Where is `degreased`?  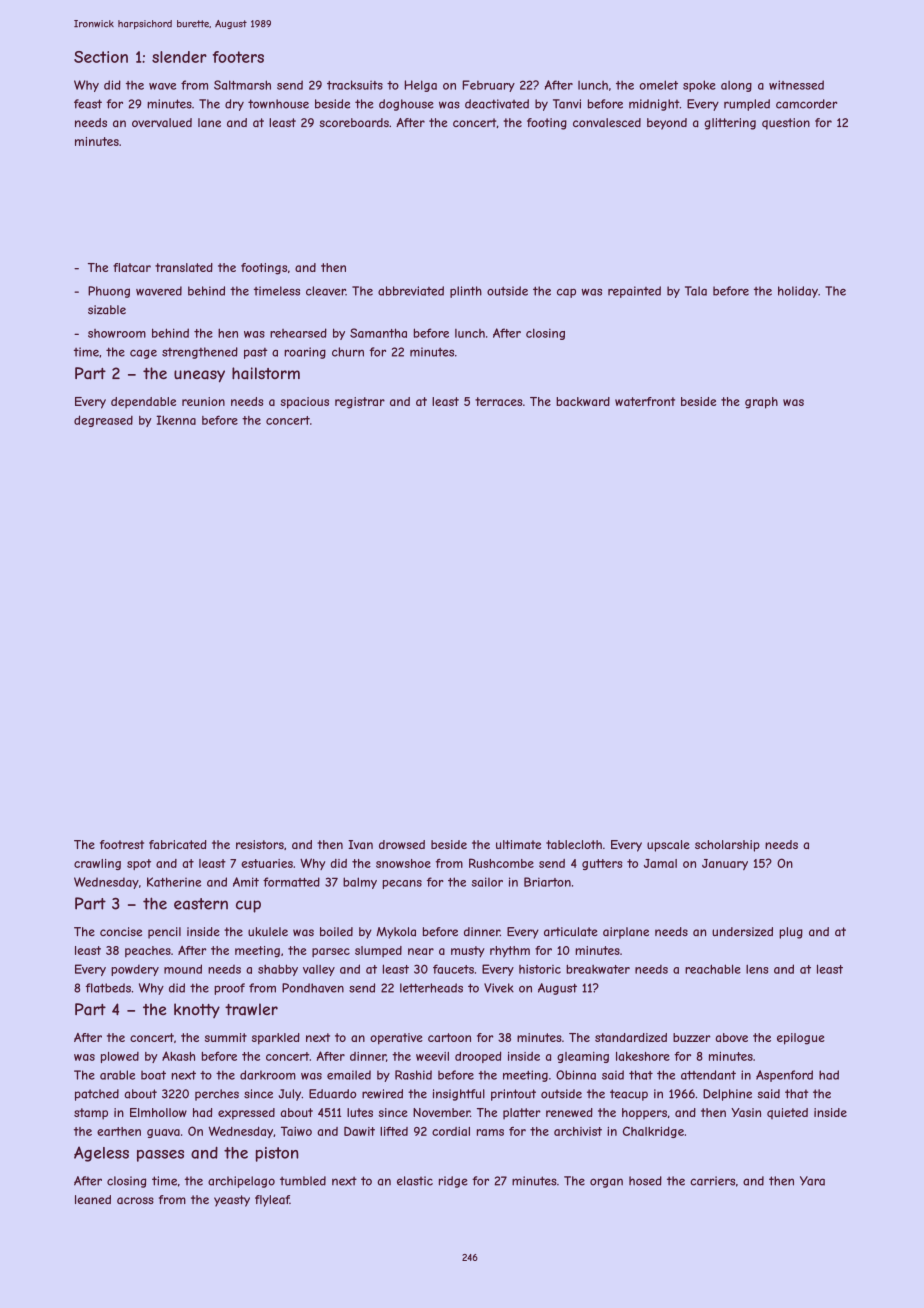
degreased is located at coordinates (103, 421).
